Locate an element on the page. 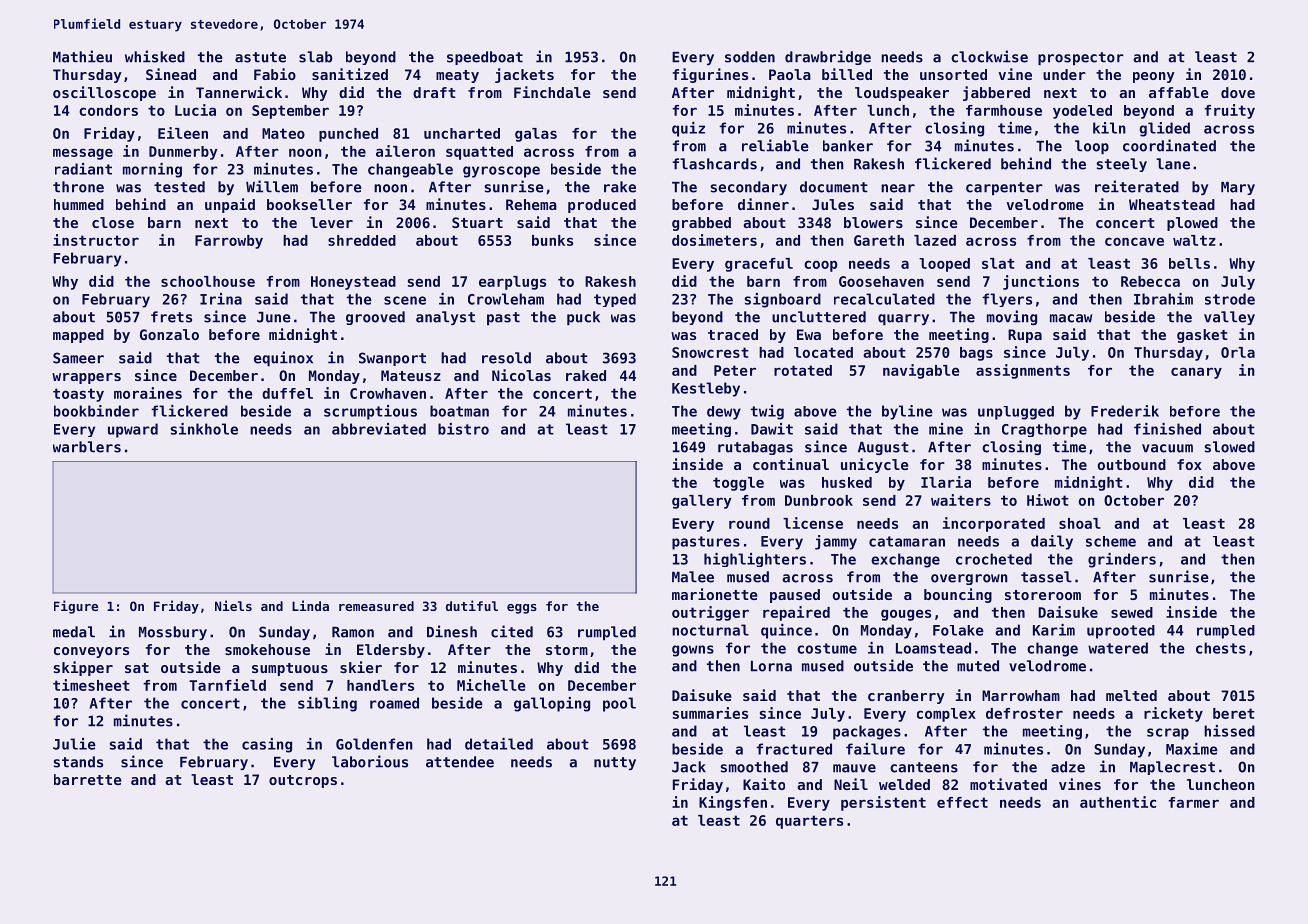  bistro is located at coordinates (463, 429).
